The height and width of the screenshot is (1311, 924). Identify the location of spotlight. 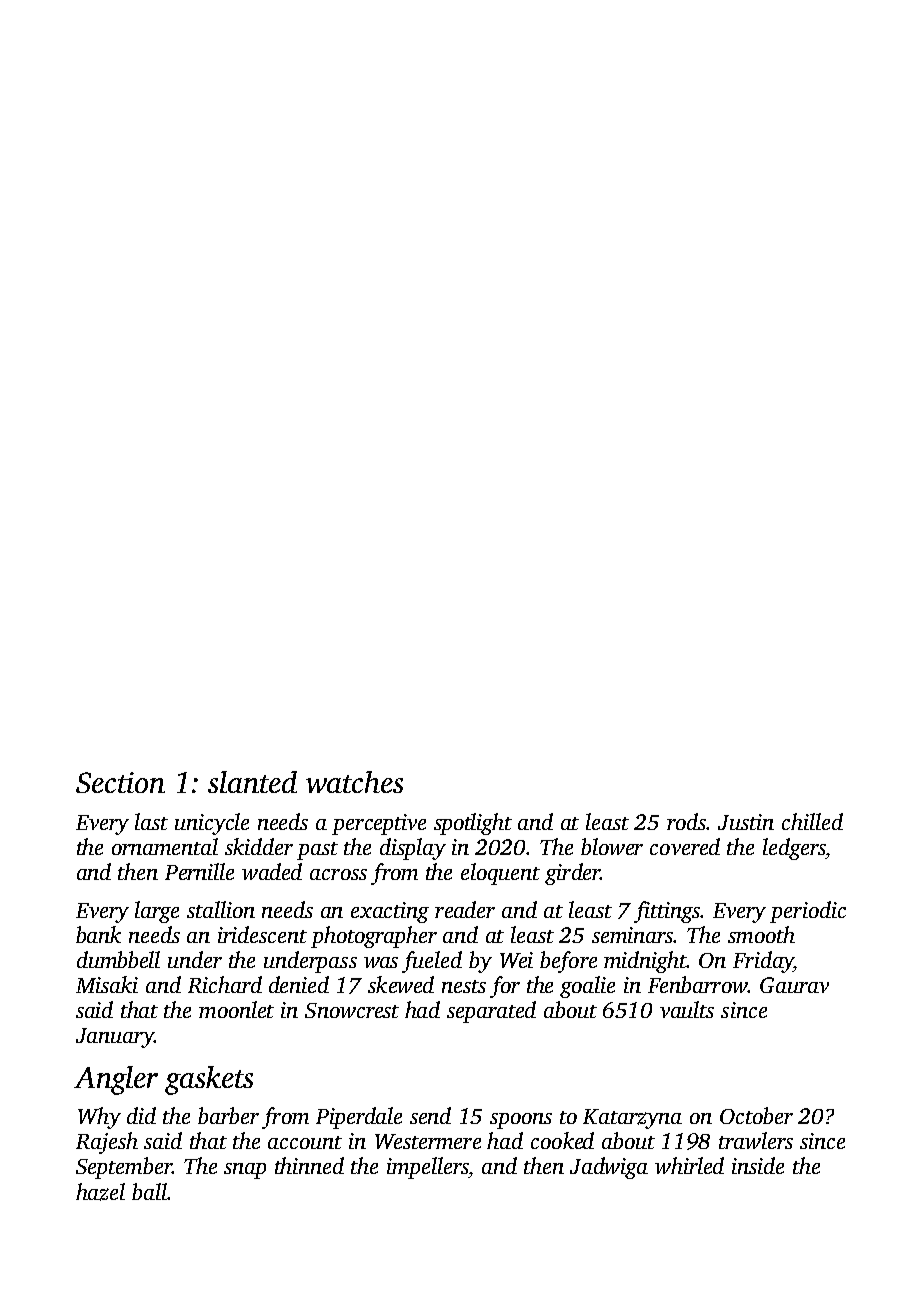
(473, 824).
